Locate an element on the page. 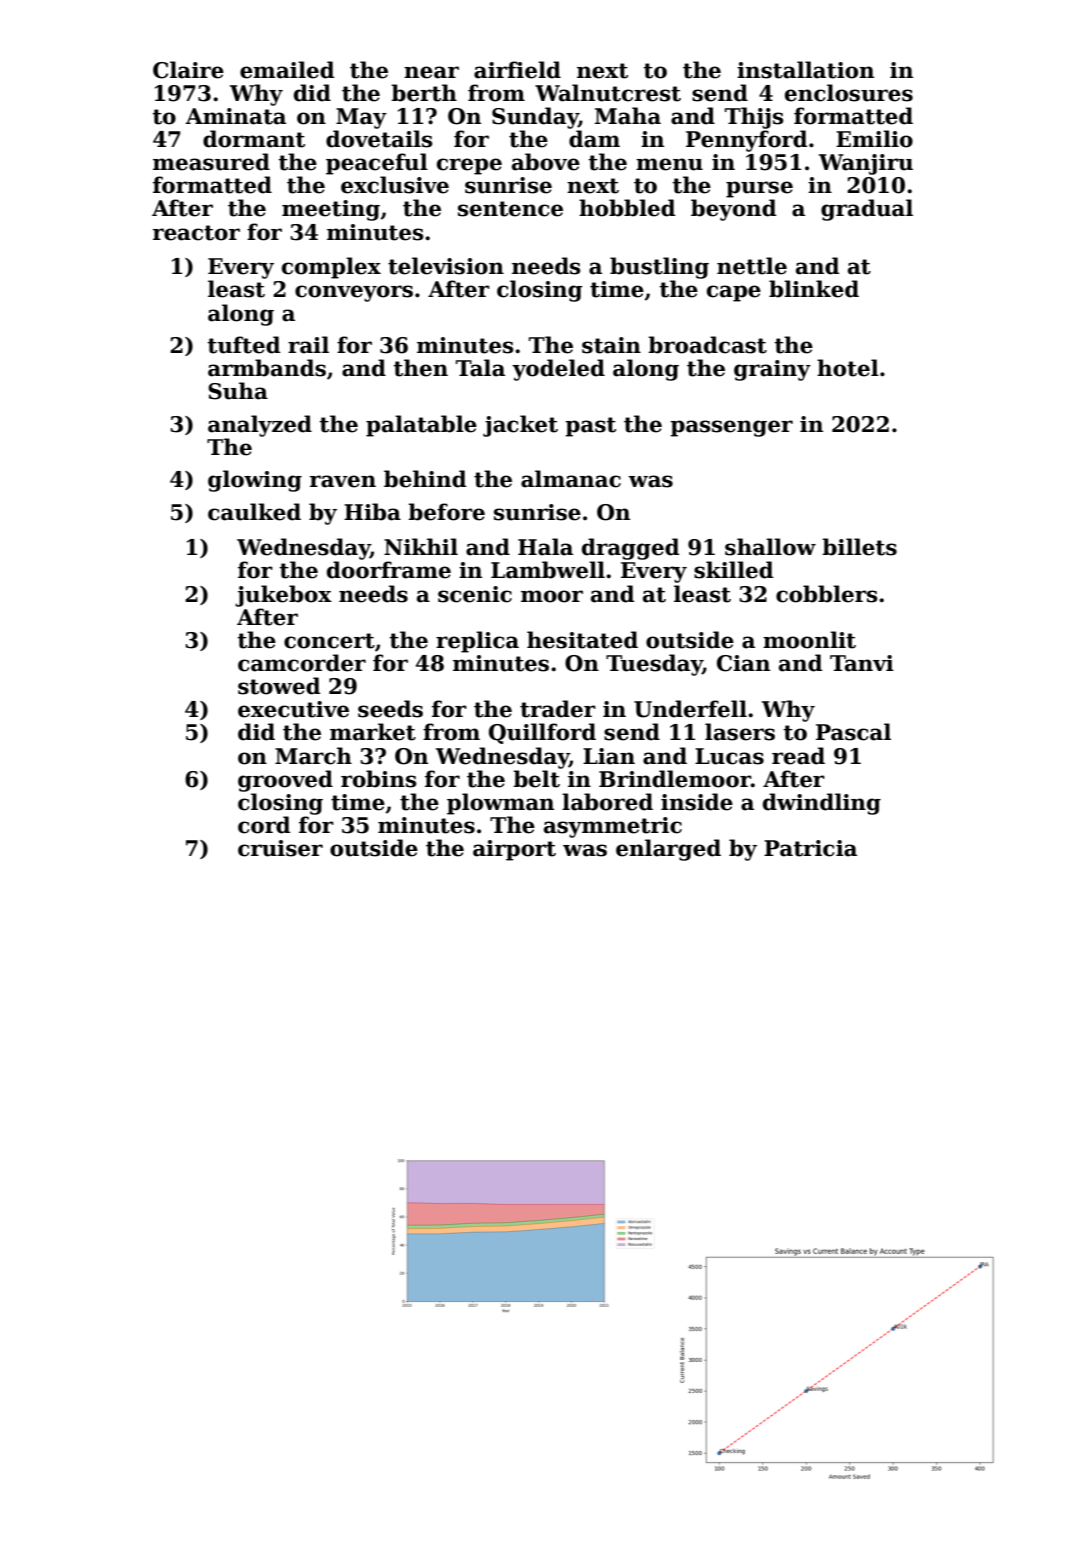  cruiser is located at coordinates (280, 848).
